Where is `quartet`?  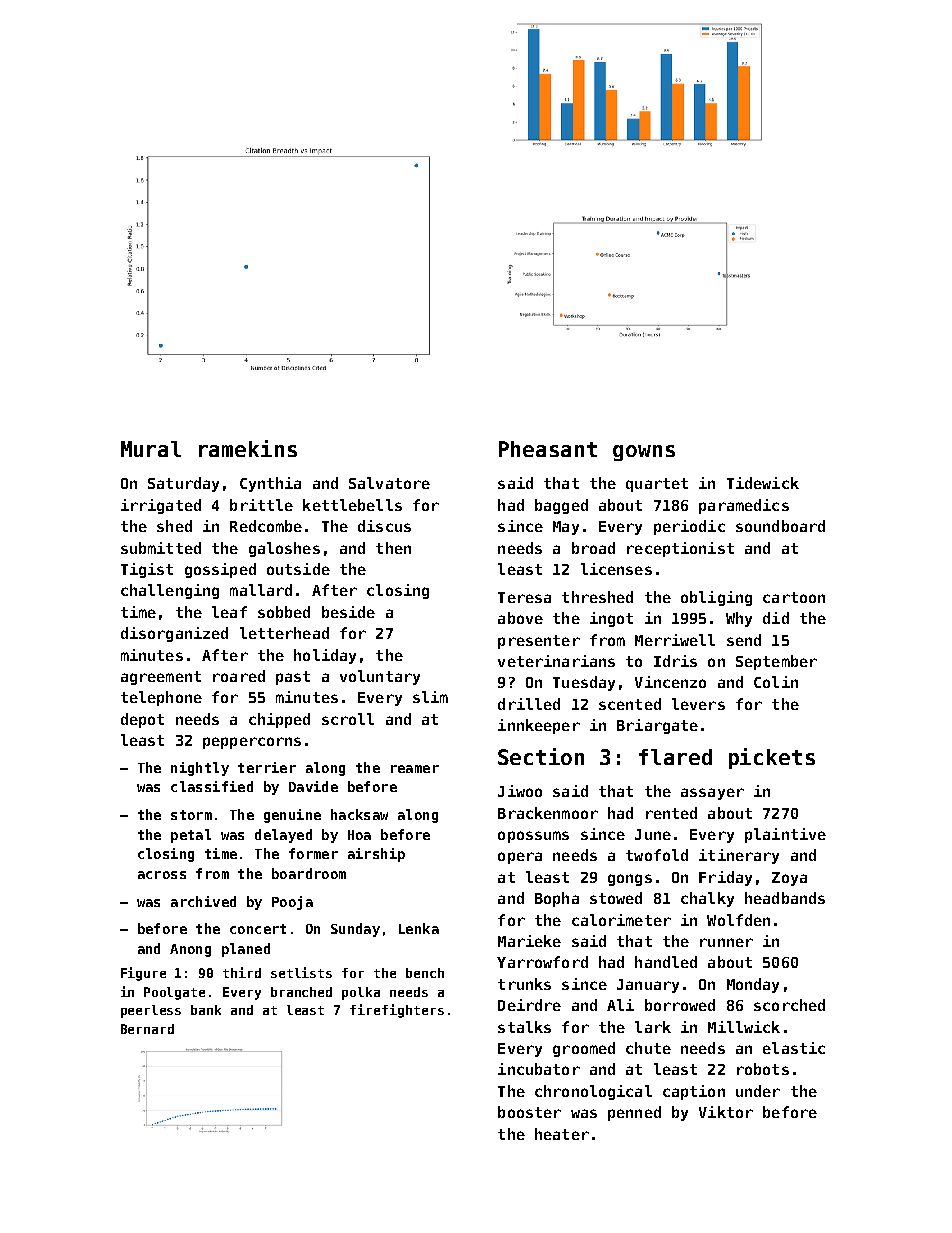 quartet is located at coordinates (657, 485).
